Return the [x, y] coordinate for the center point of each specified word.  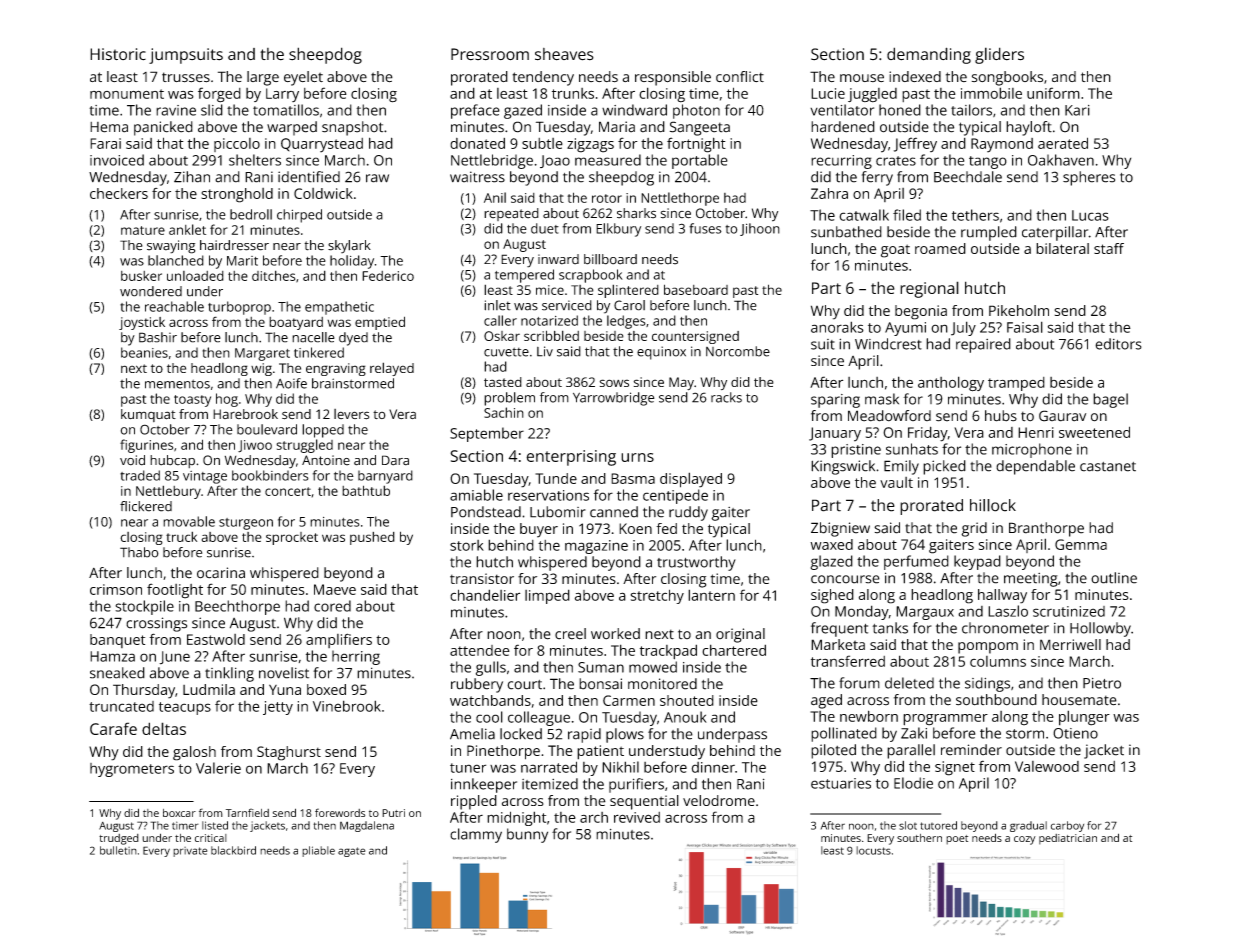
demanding [929, 55]
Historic [118, 54]
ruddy [688, 513]
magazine [596, 547]
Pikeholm [1019, 310]
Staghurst [289, 753]
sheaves [564, 54]
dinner [713, 767]
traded [140, 475]
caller [500, 320]
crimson [116, 589]
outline [1114, 578]
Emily [901, 467]
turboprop [239, 308]
